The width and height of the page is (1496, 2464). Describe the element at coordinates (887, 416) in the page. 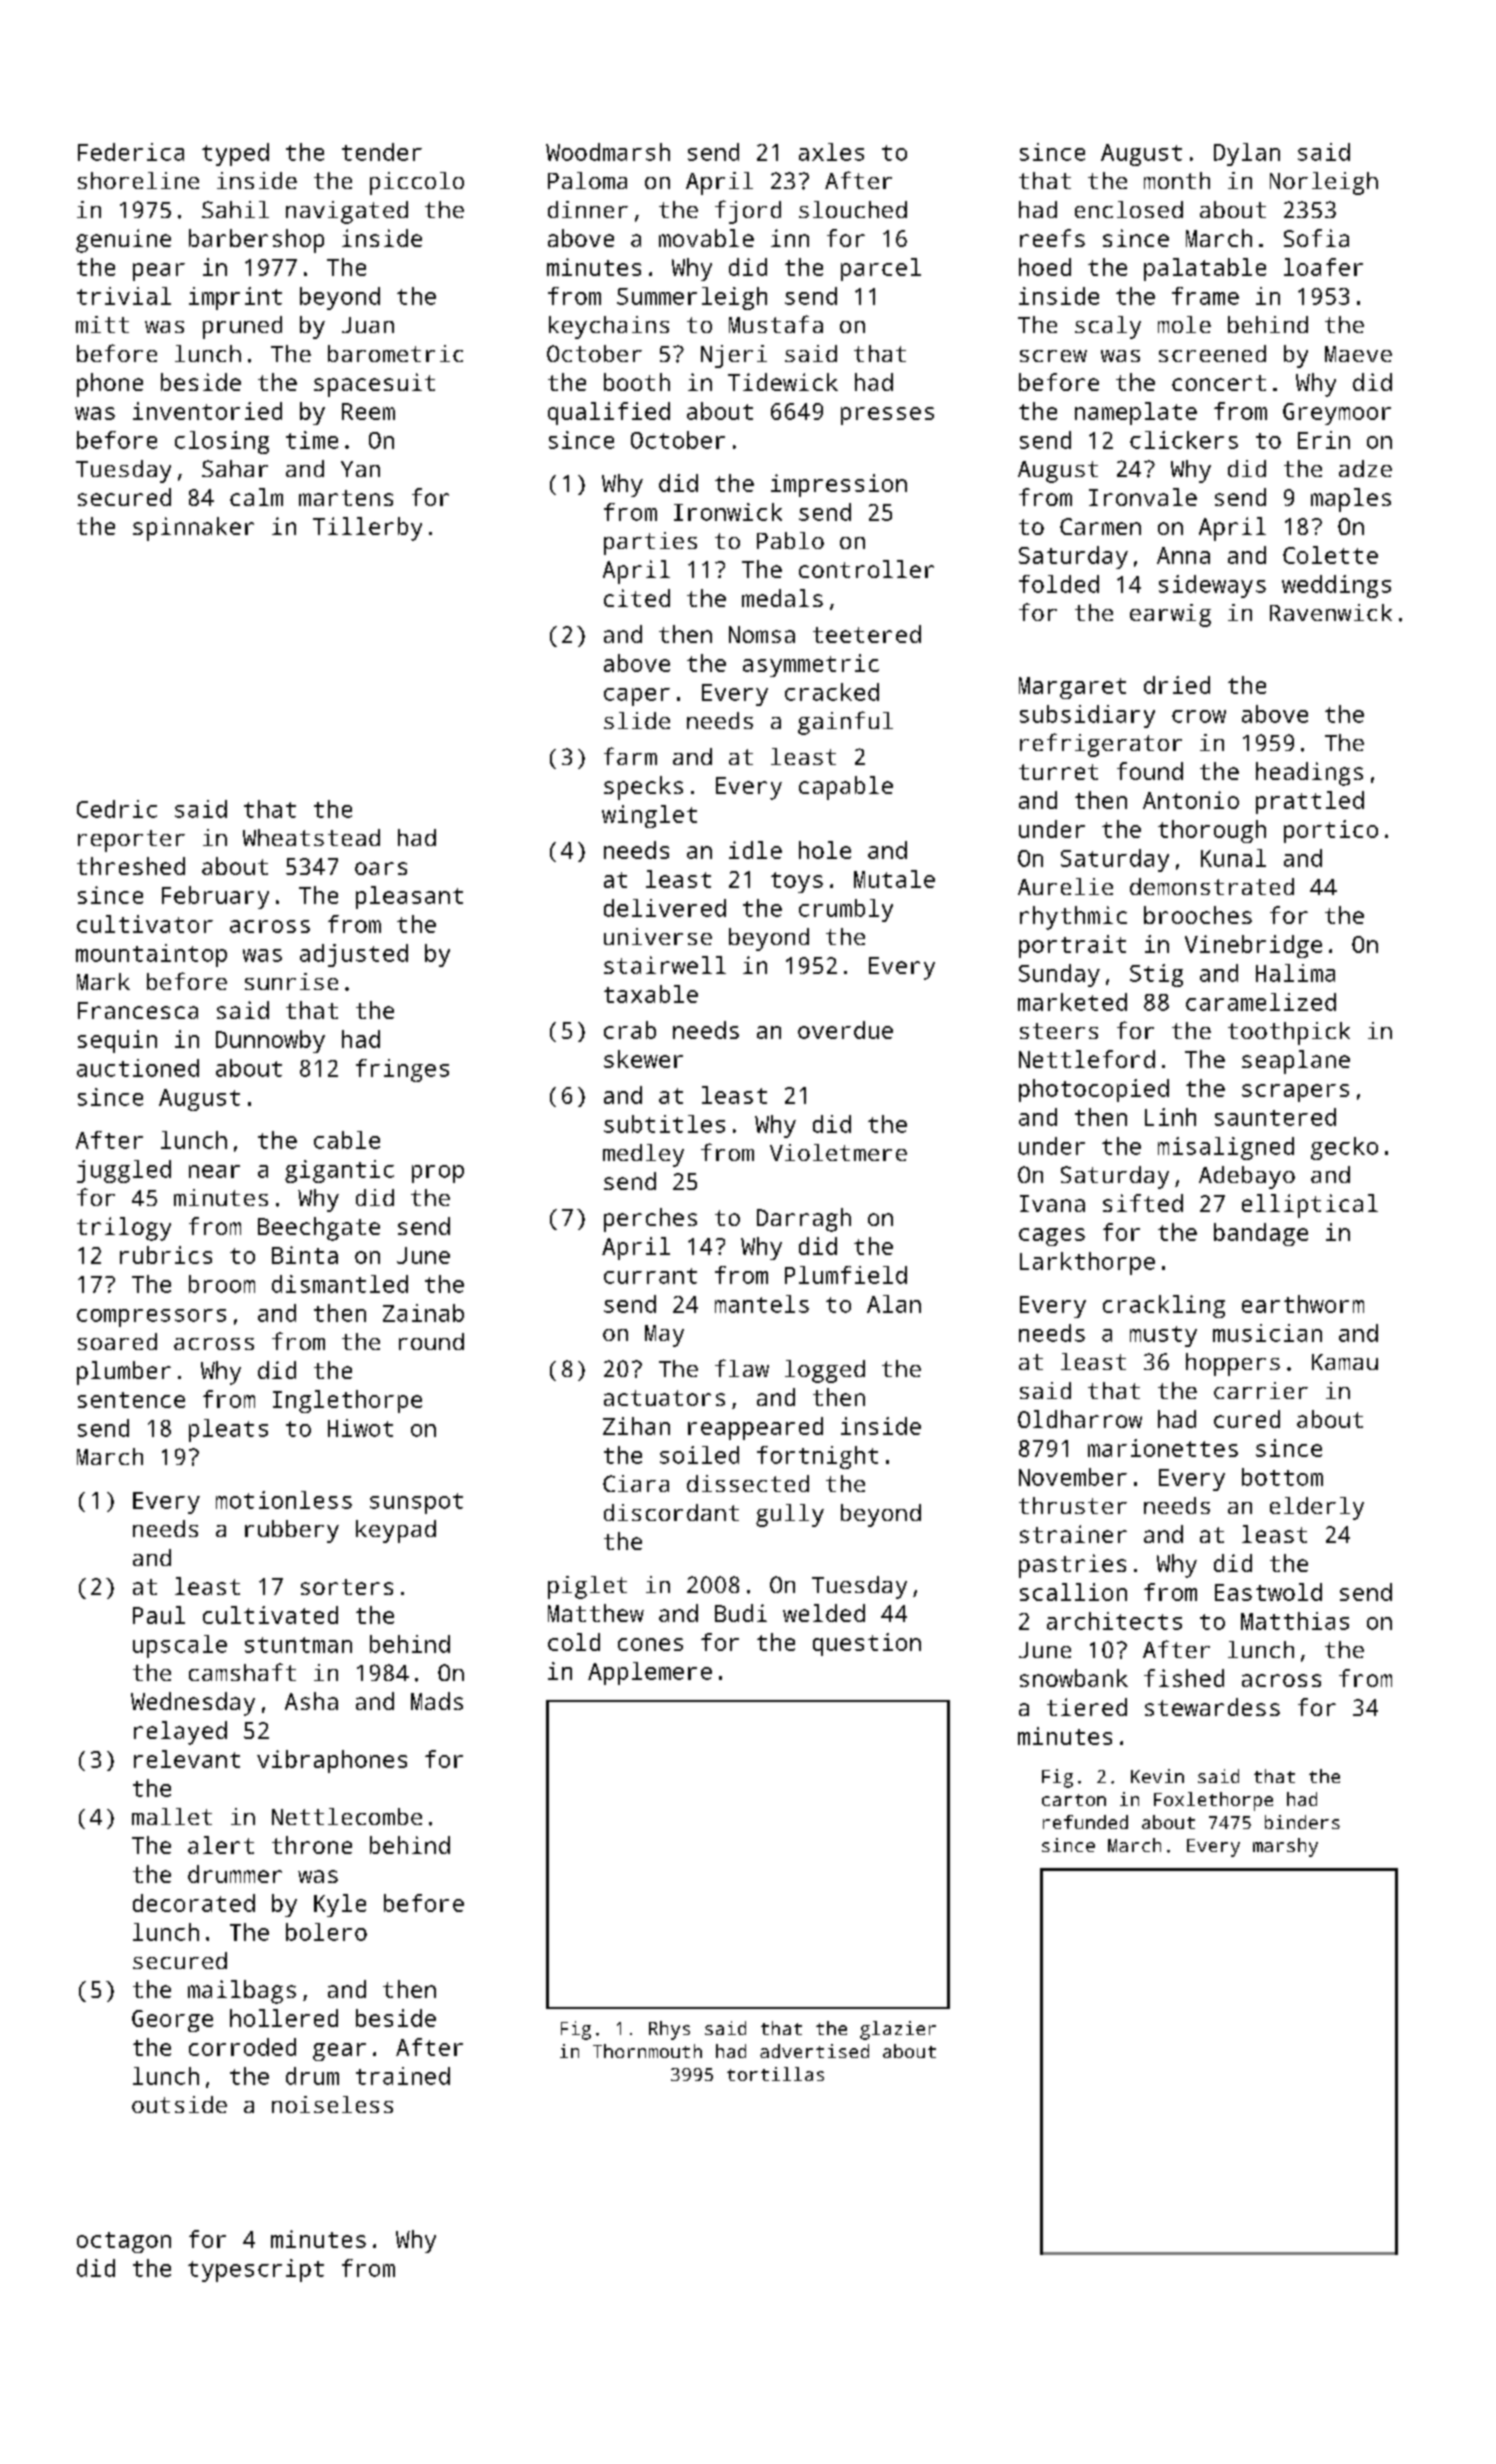

I see `presses` at that location.
